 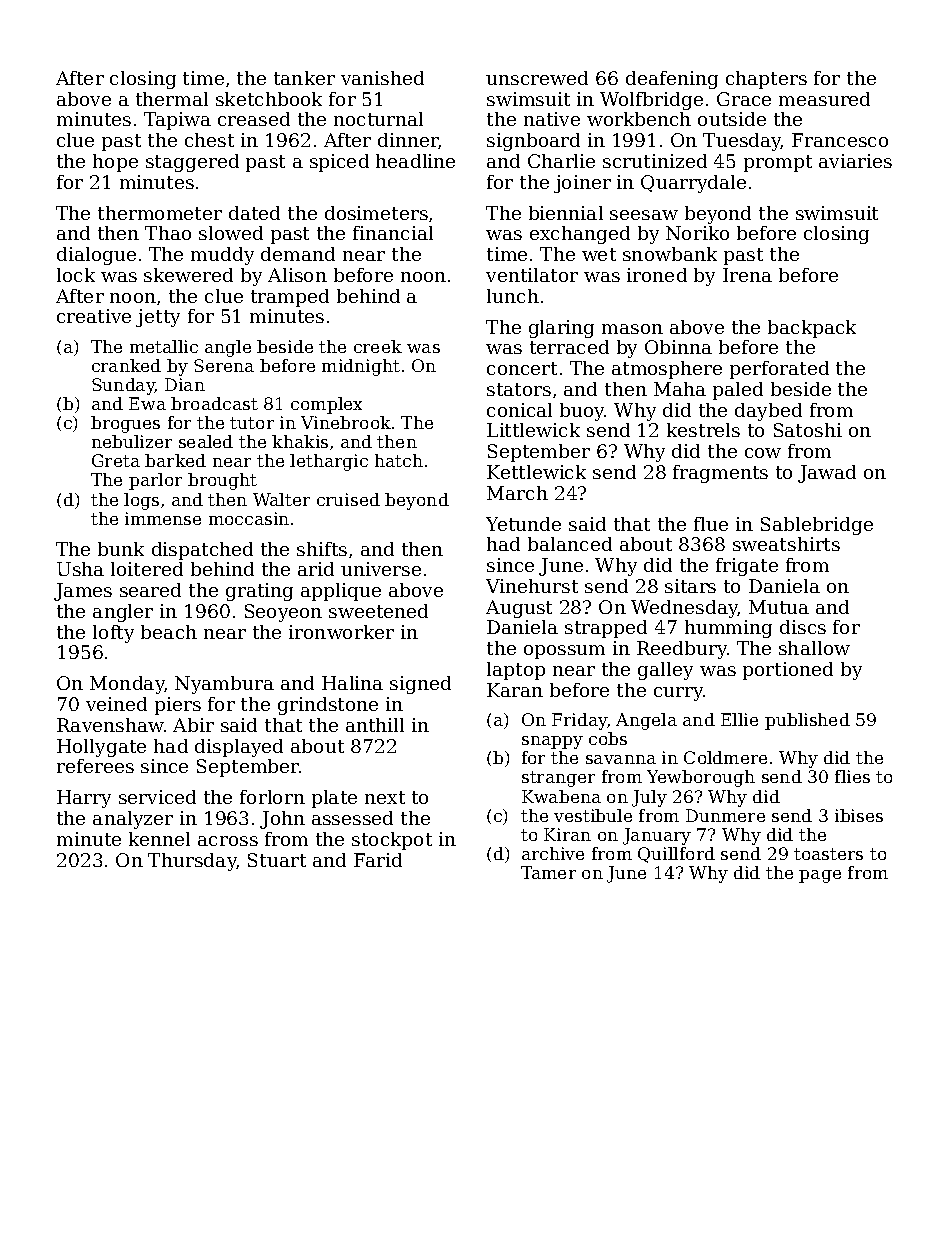 What do you see at coordinates (766, 80) in the document?
I see `chapters` at bounding box center [766, 80].
